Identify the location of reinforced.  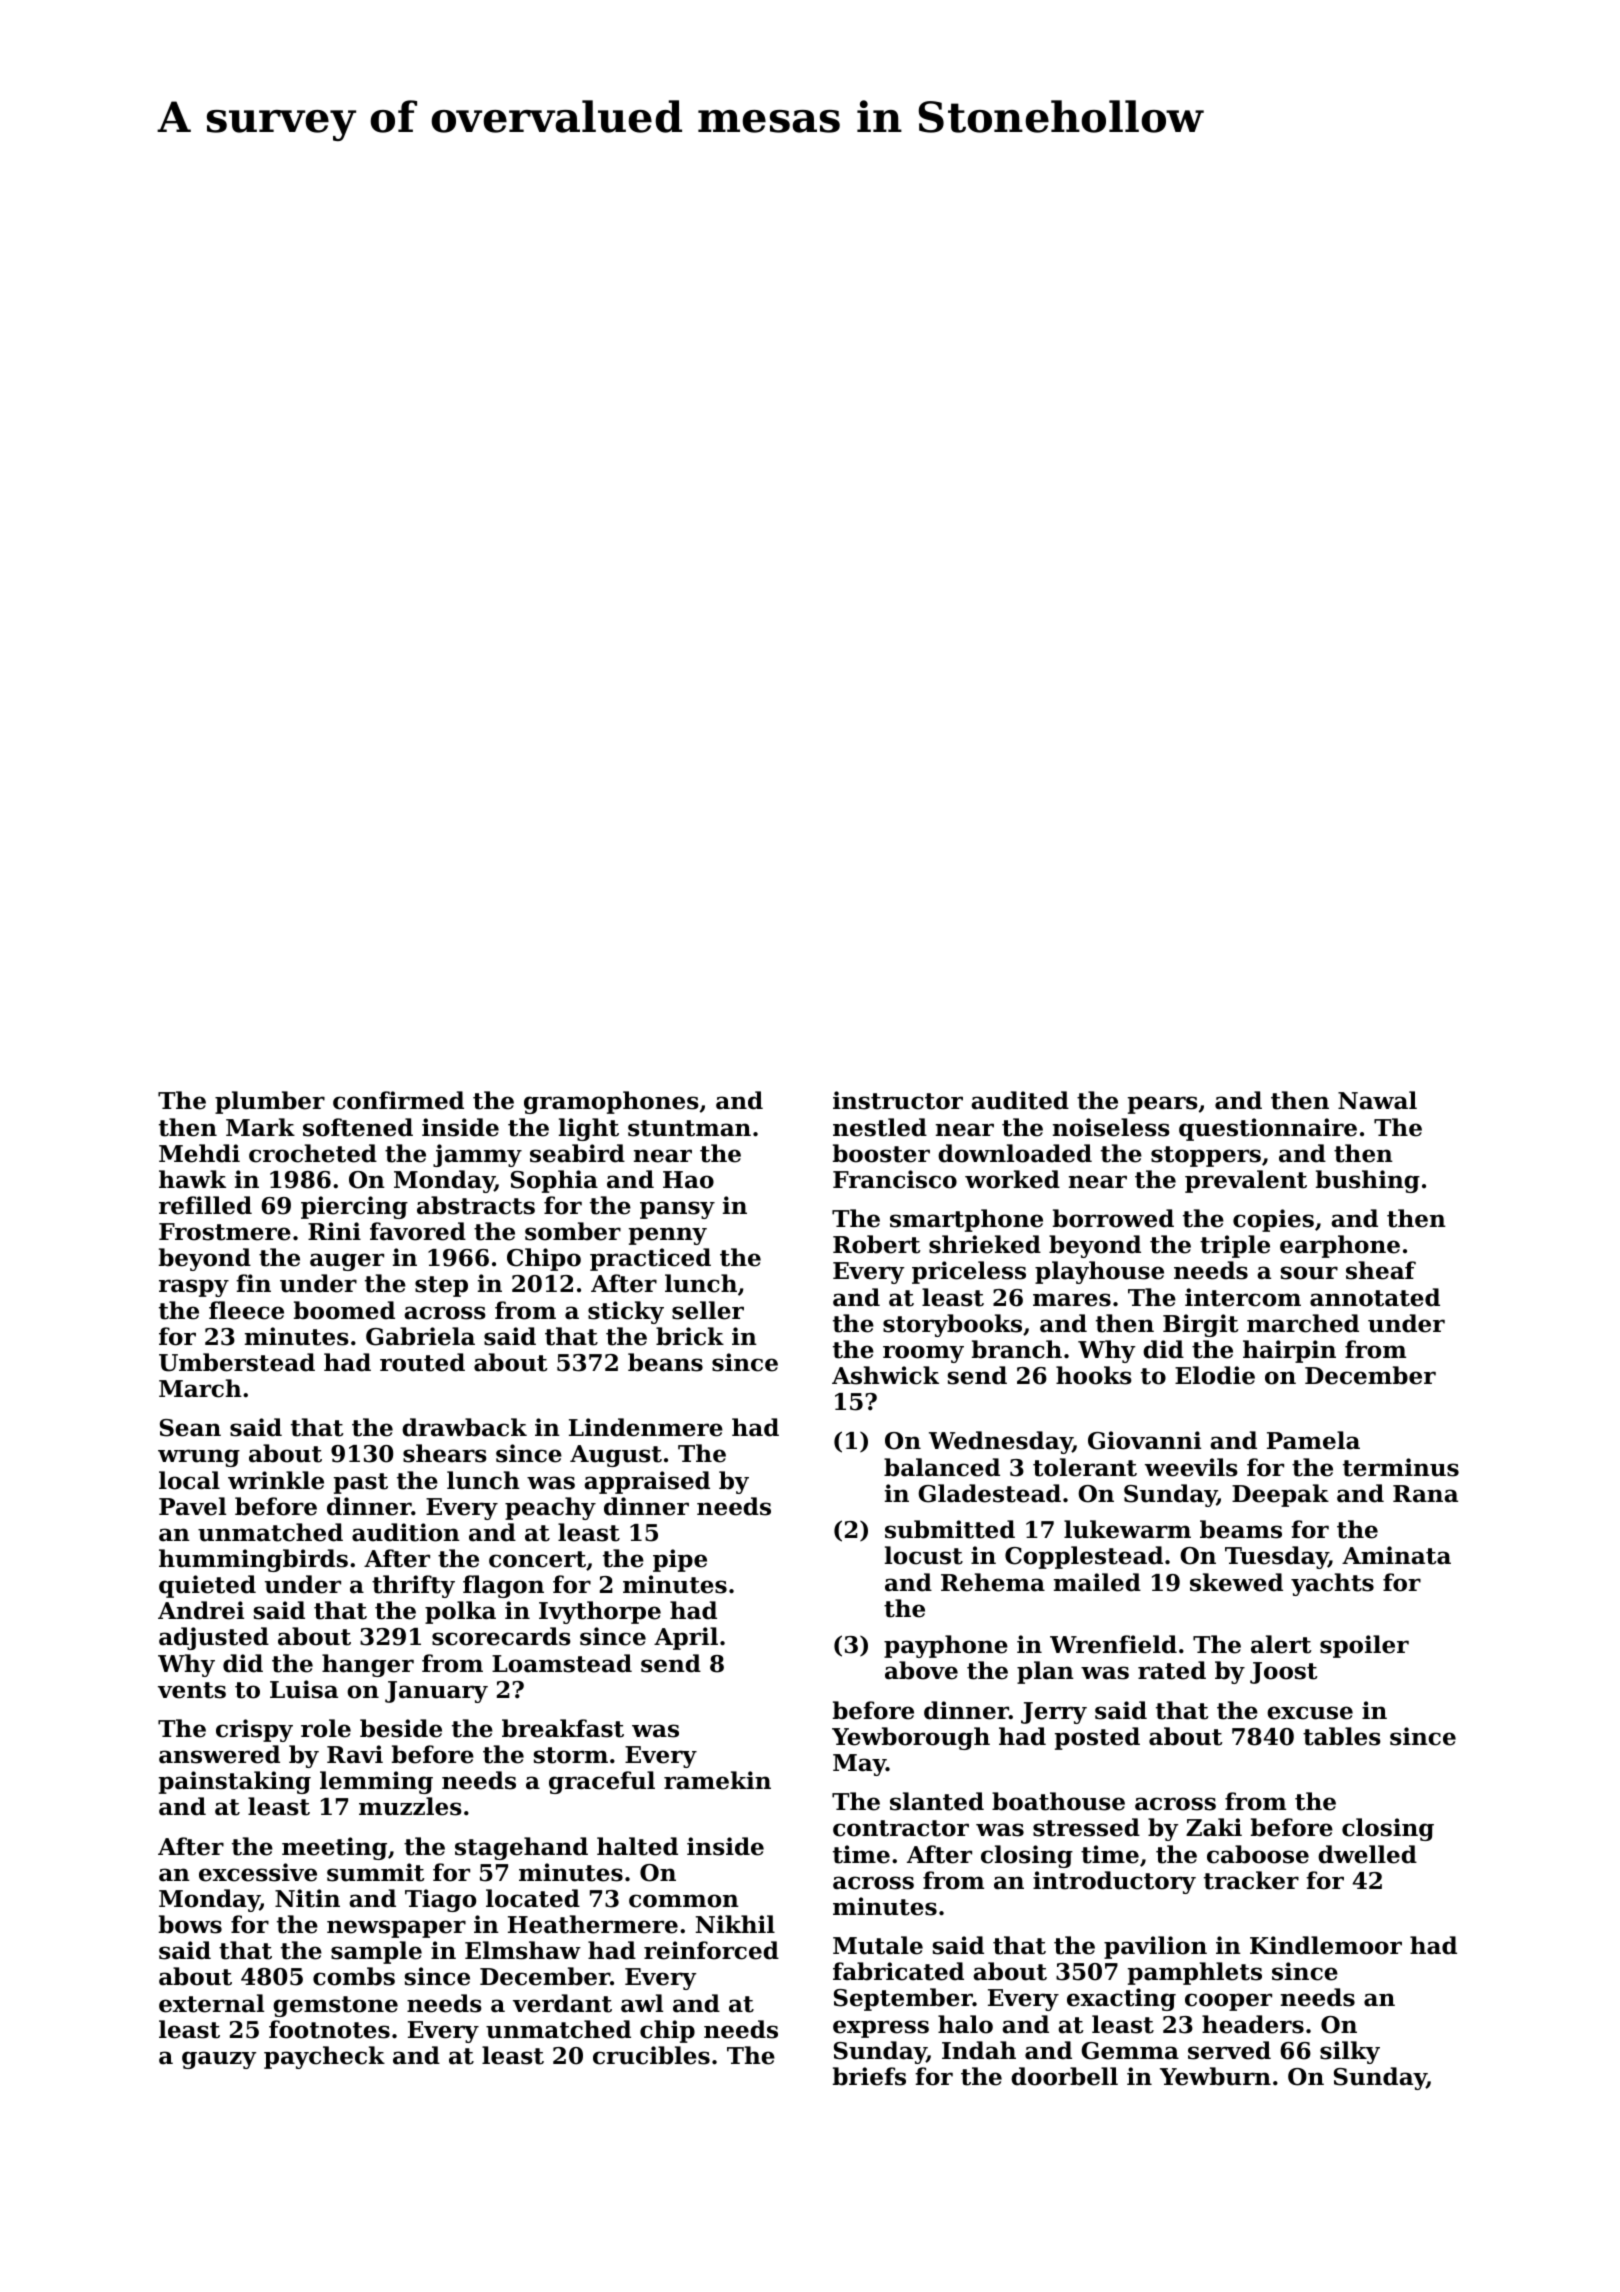
(711, 1950).
